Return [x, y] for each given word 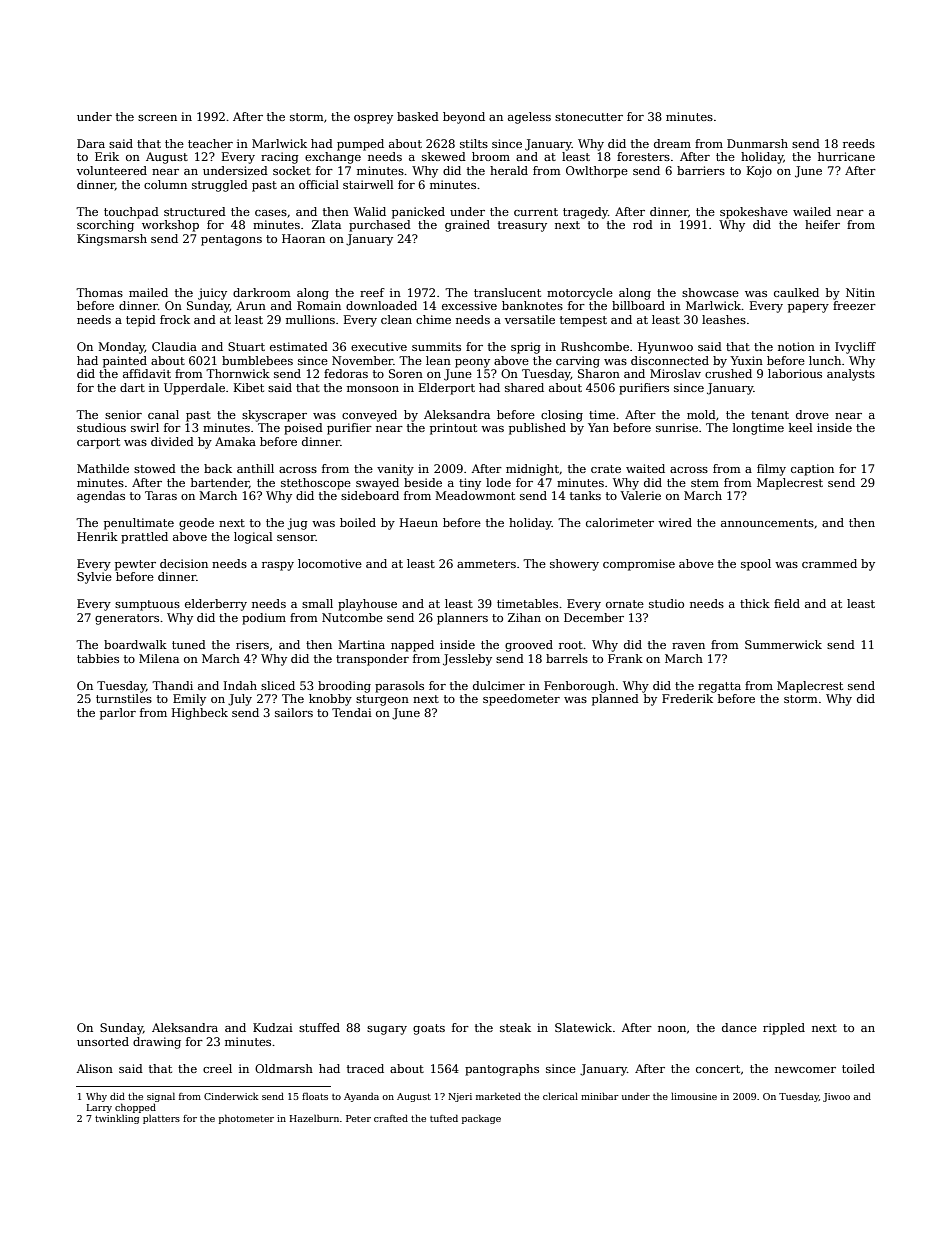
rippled [784, 1029]
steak [515, 1027]
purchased [380, 226]
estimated [299, 346]
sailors [294, 712]
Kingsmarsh [112, 240]
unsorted [103, 1041]
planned [615, 700]
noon [672, 1029]
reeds [859, 143]
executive [379, 346]
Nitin [860, 292]
